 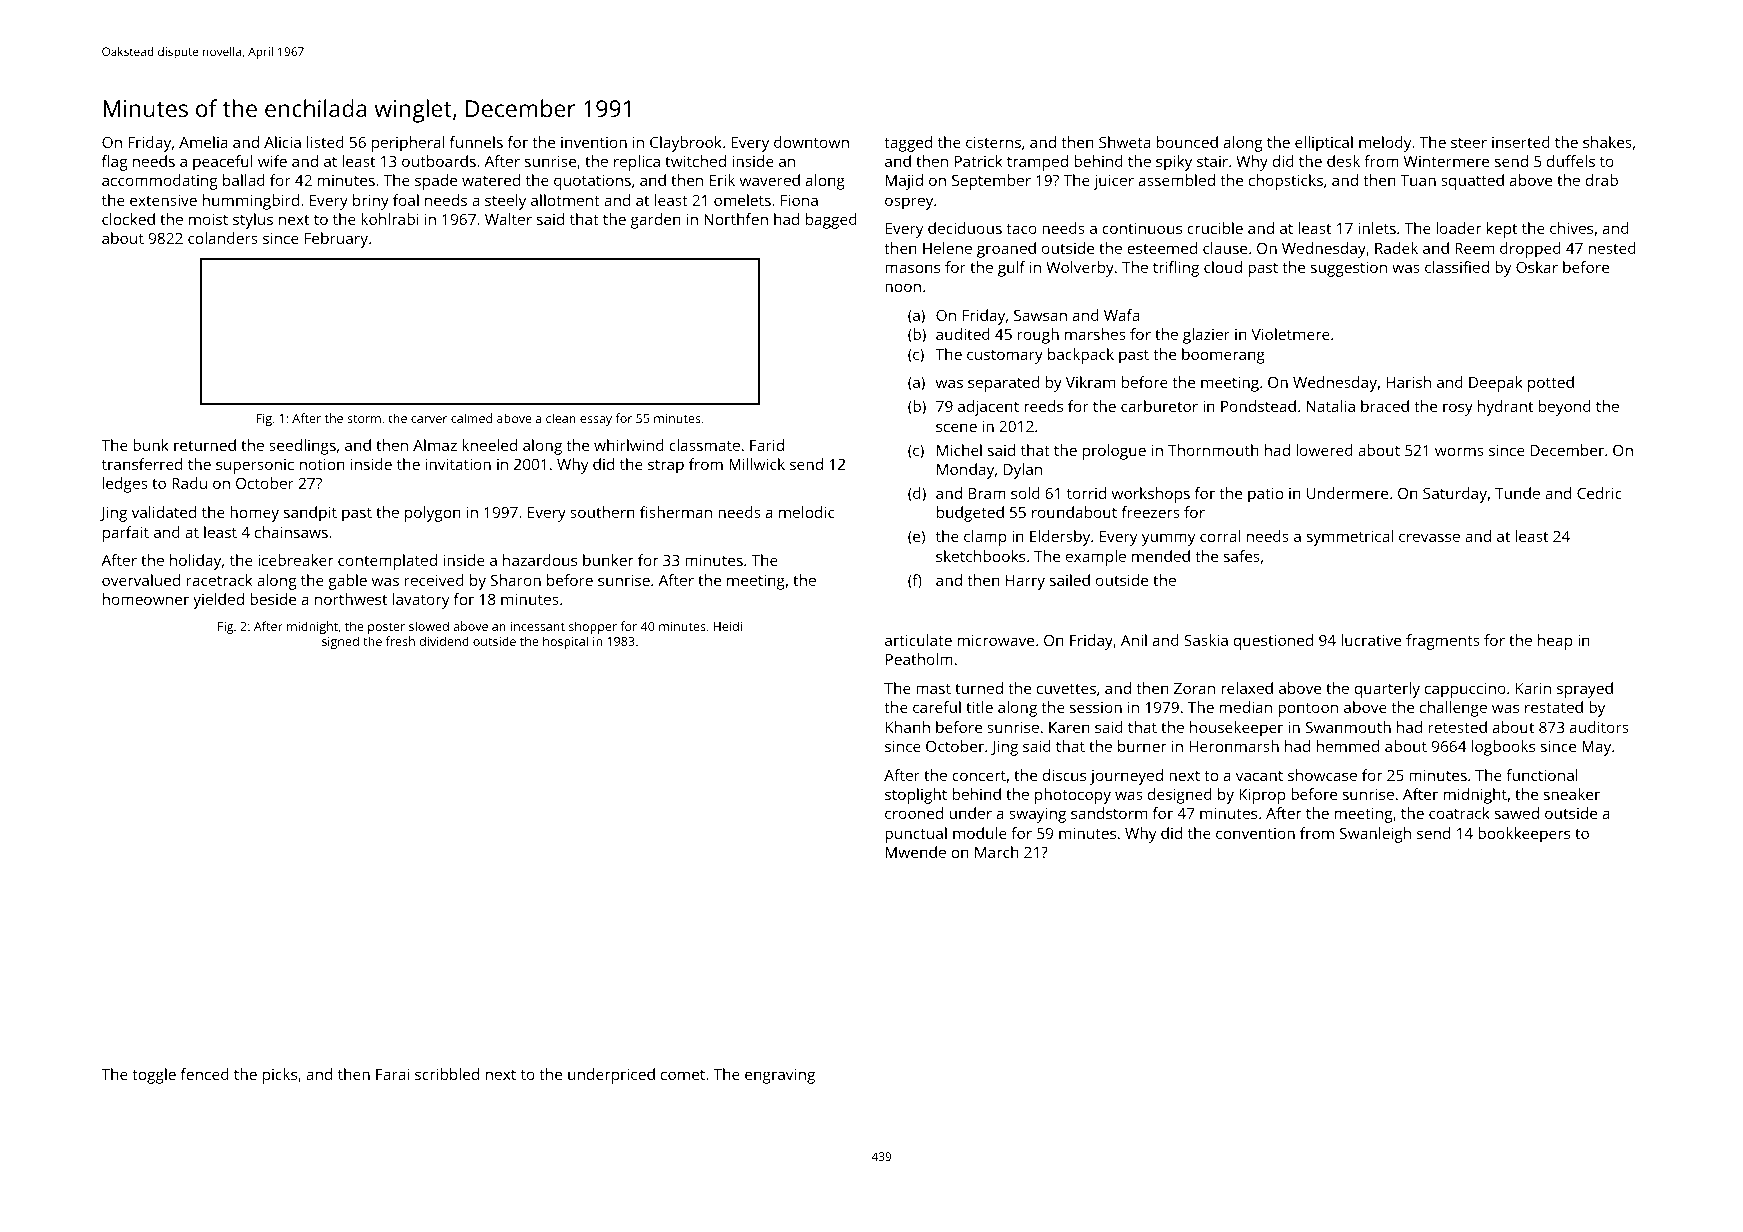 I want to click on homeowner, so click(x=146, y=599).
